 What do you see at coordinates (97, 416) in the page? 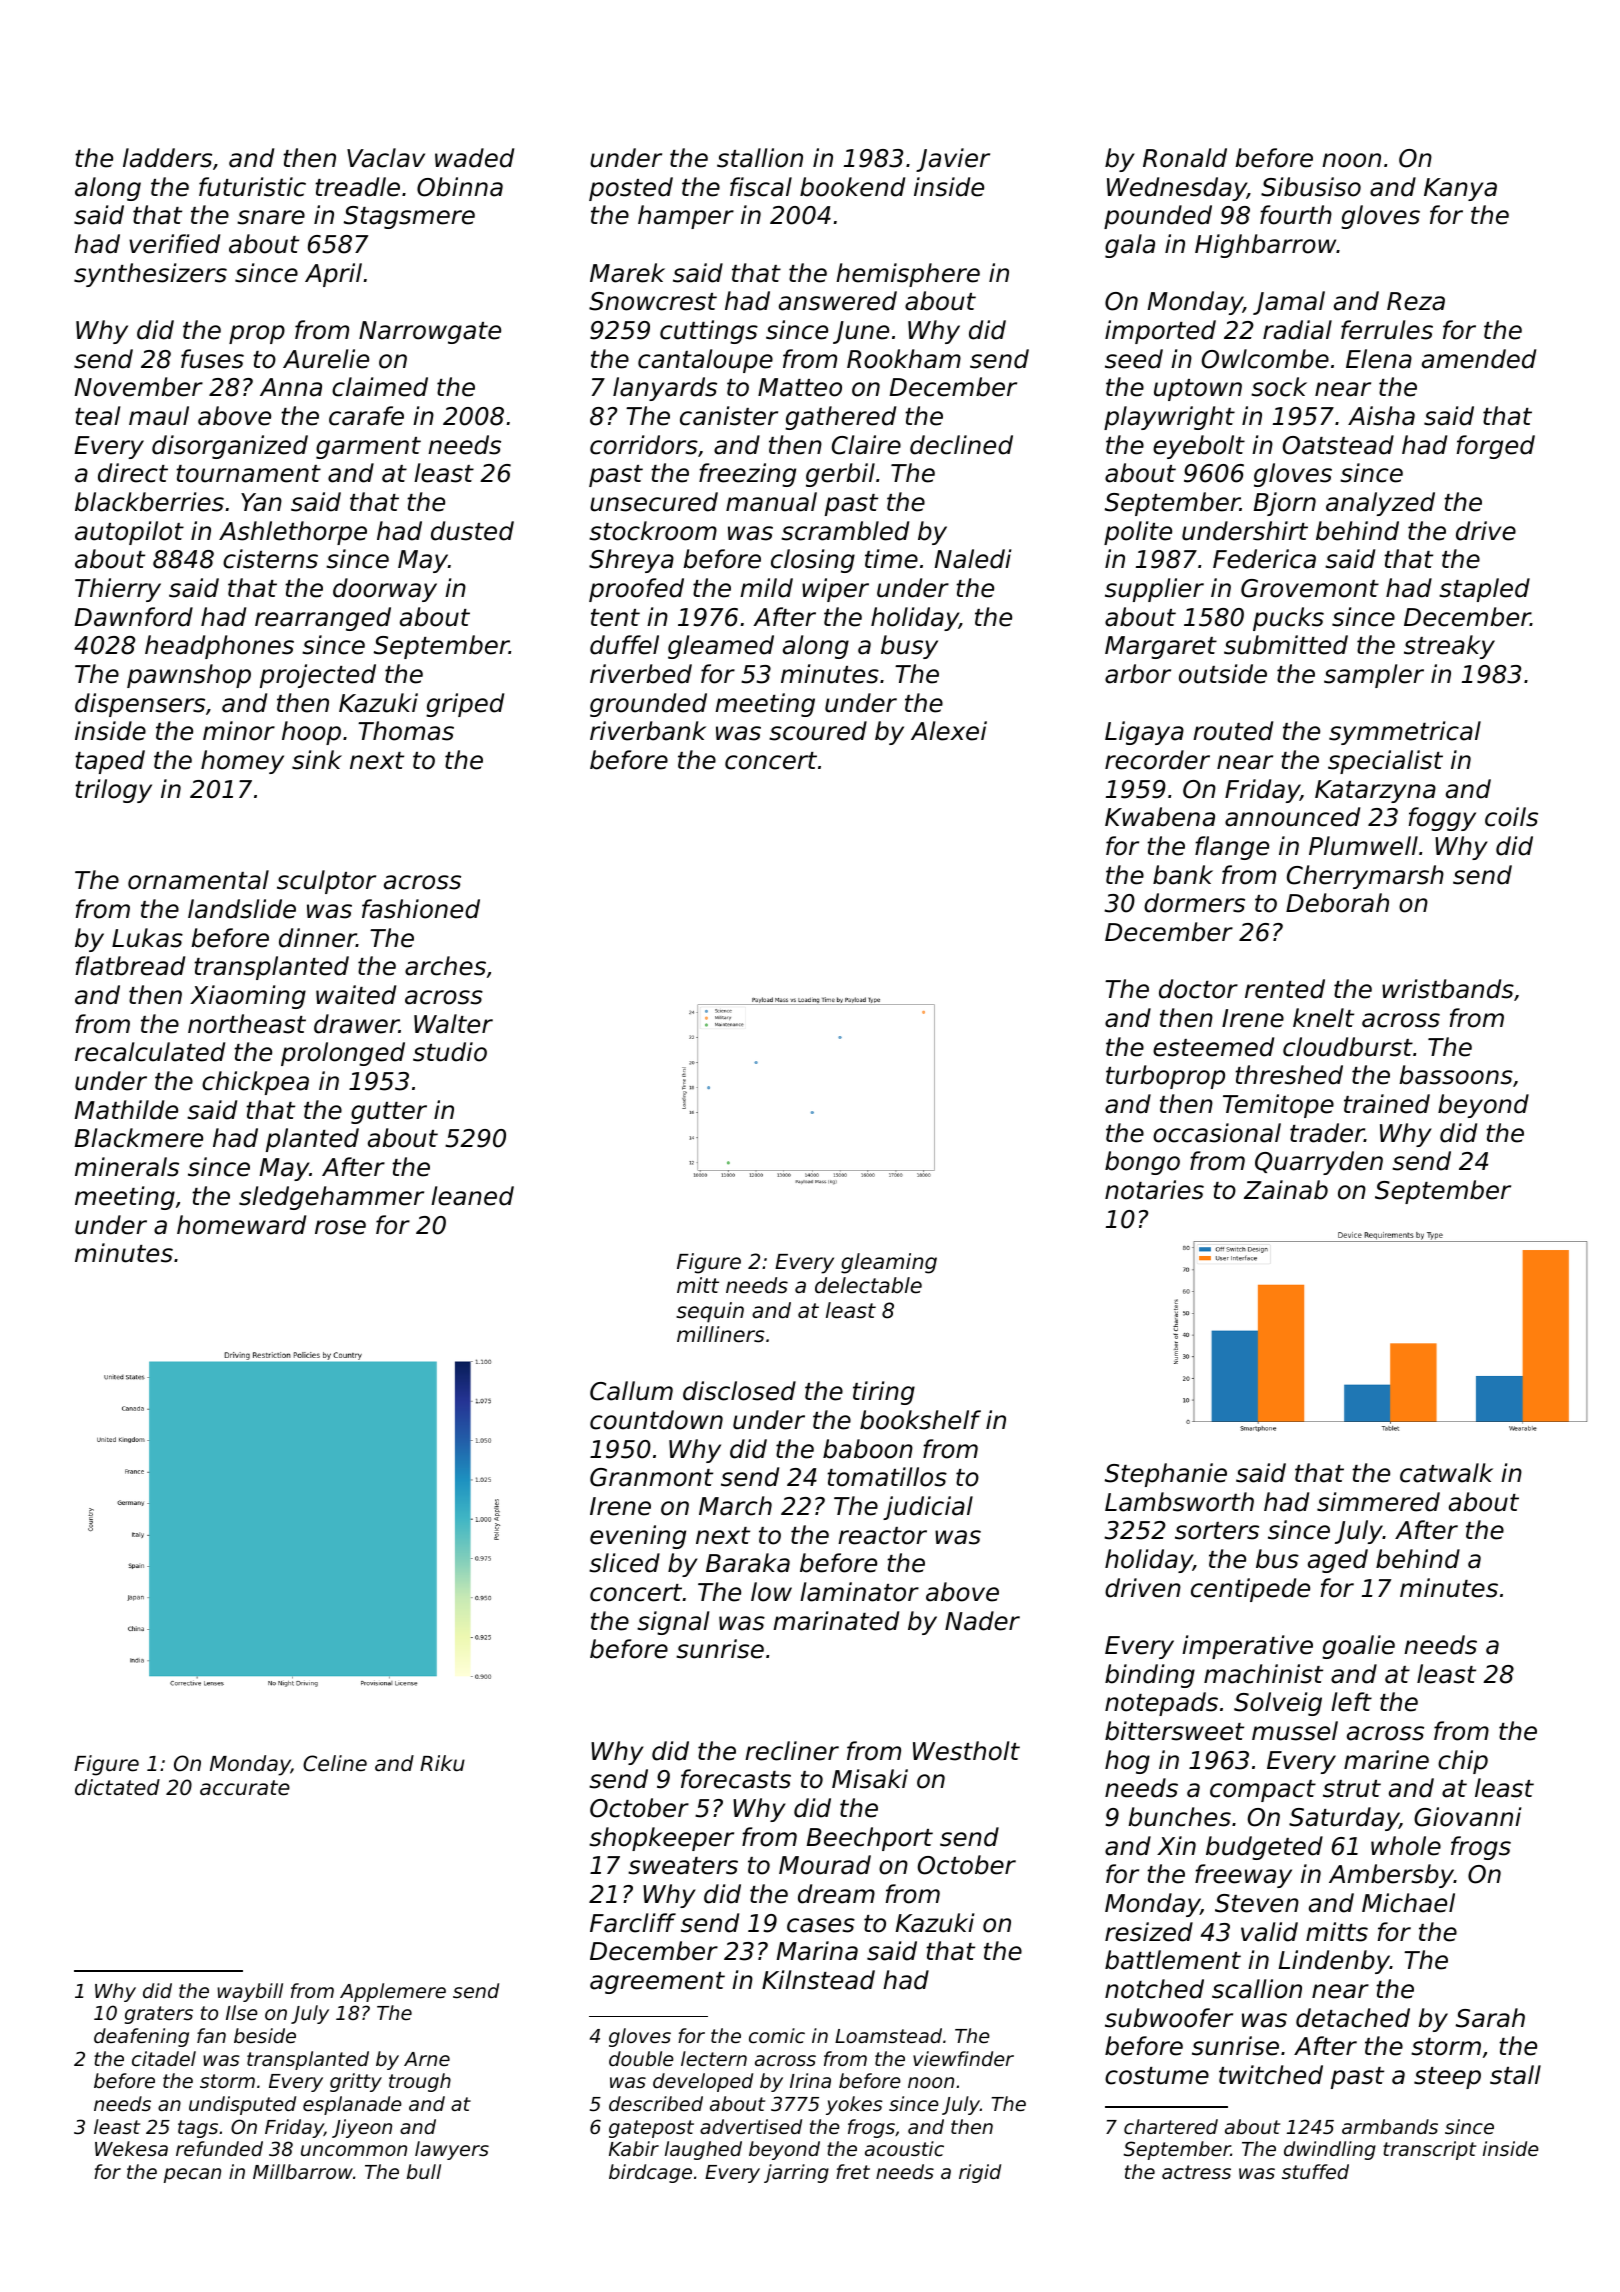
I see `teal` at bounding box center [97, 416].
